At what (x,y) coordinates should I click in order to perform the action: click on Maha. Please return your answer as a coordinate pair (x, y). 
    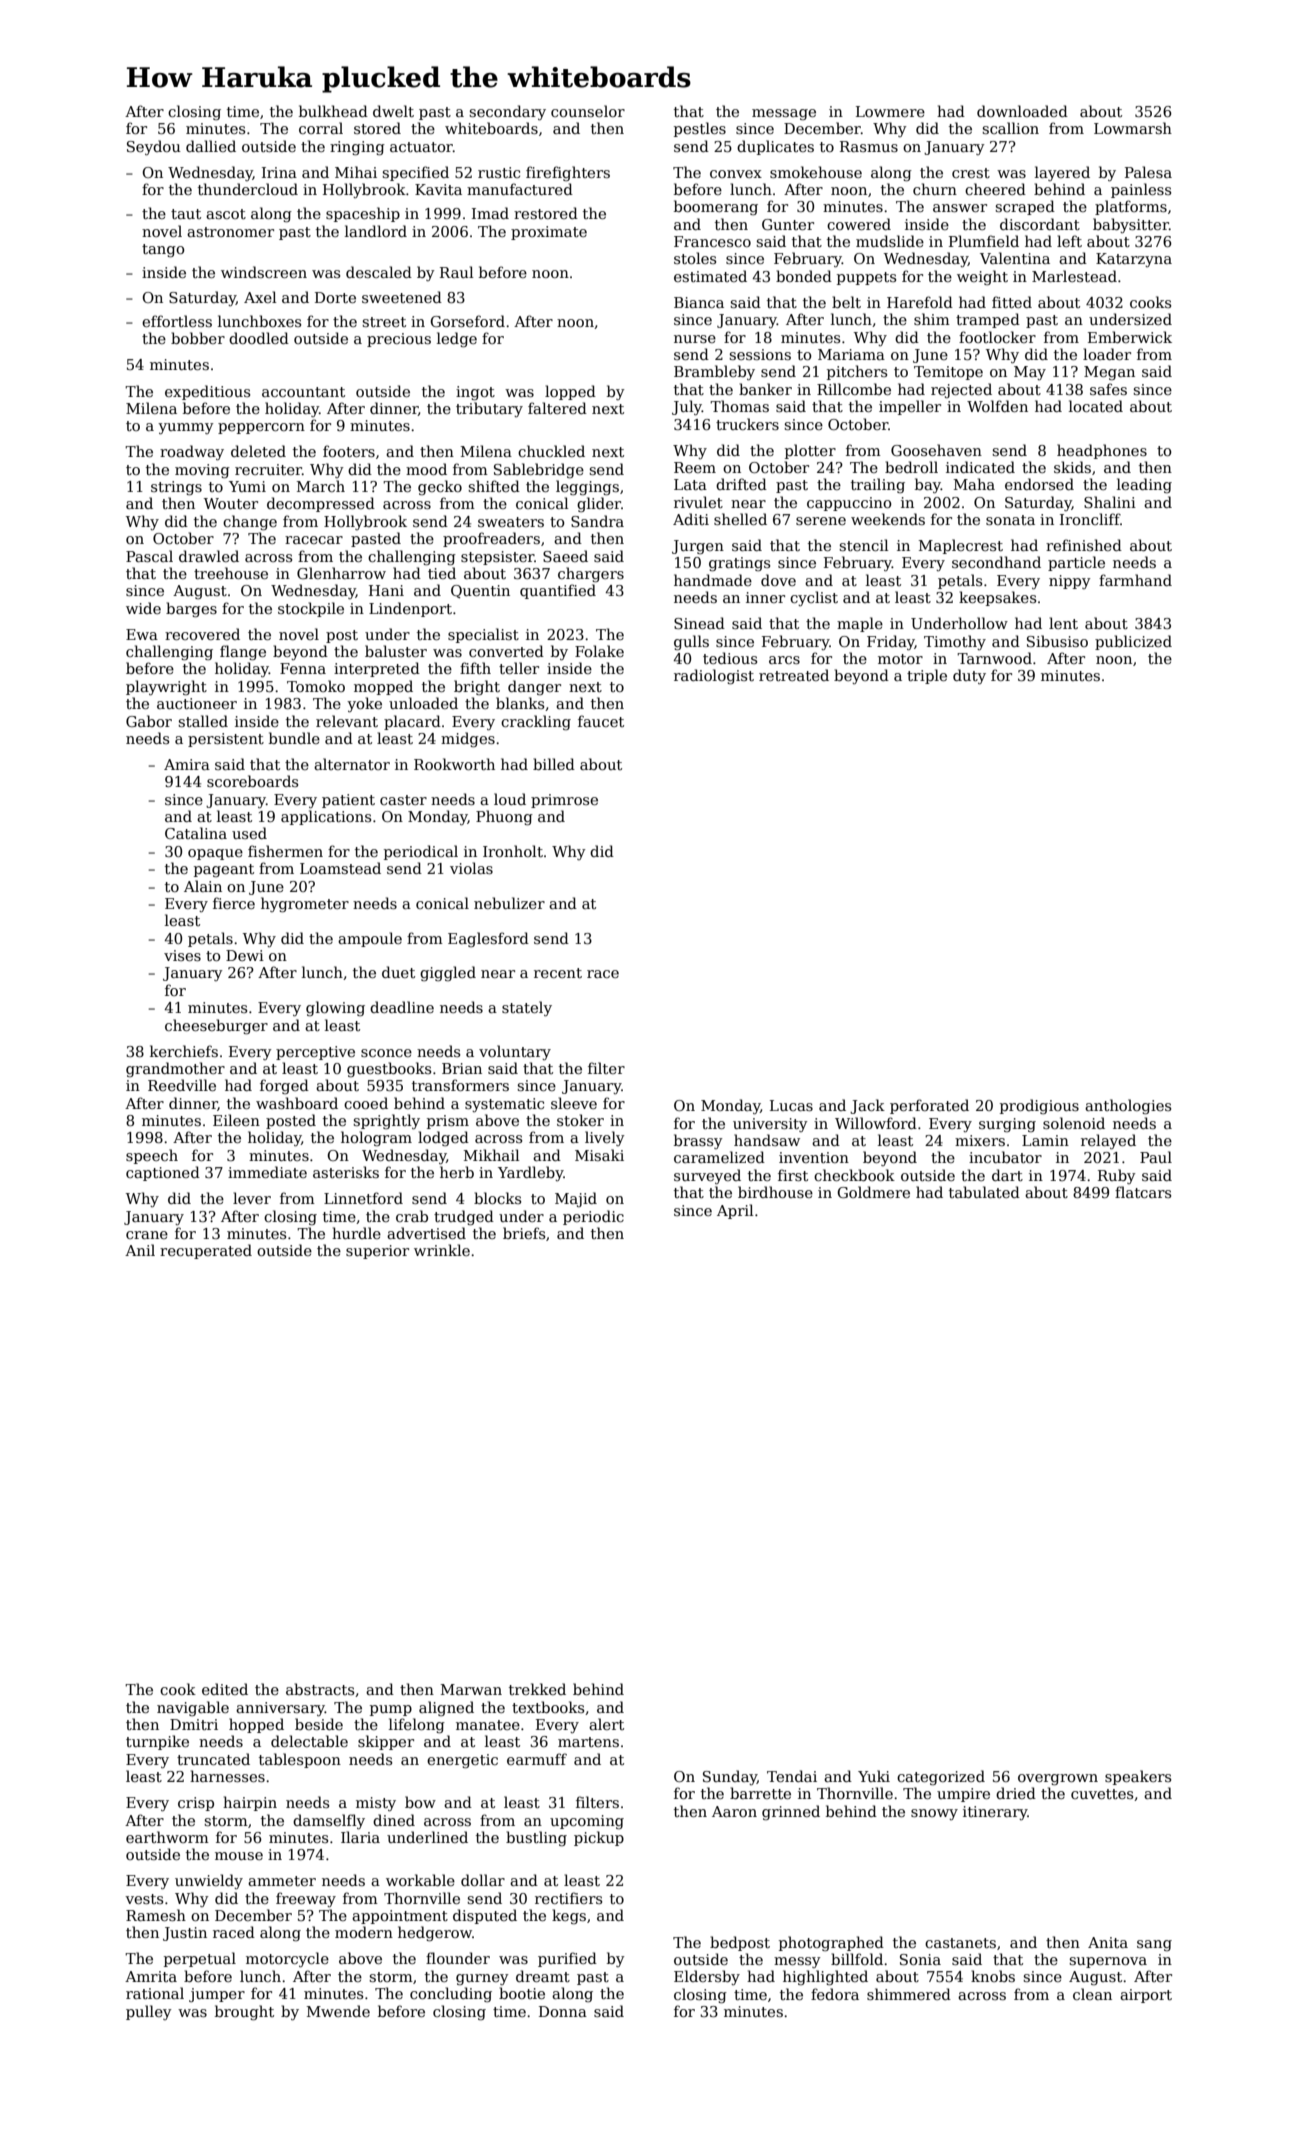
    Looking at the image, I should click on (974, 484).
